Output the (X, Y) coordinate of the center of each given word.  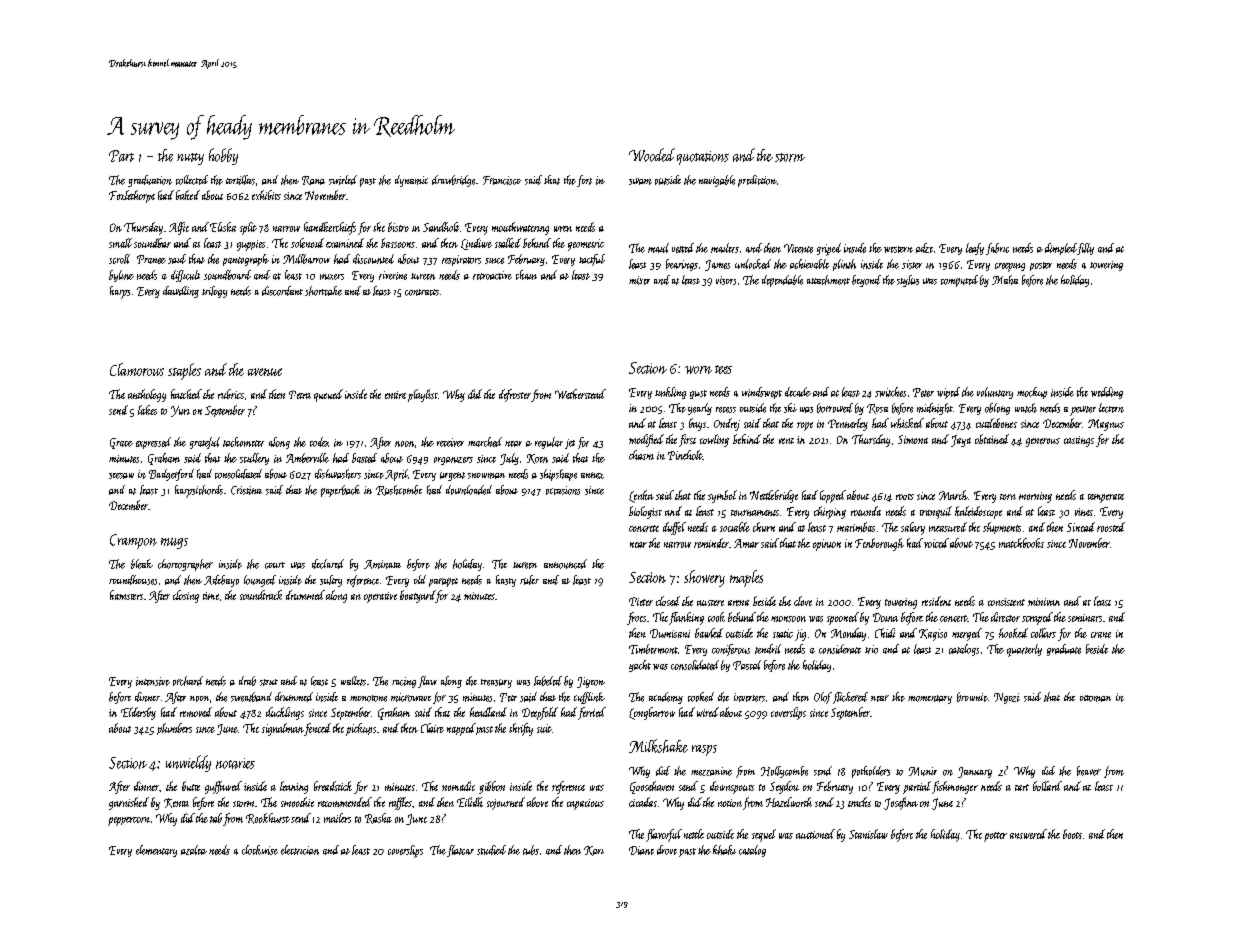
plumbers (174, 729)
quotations (703, 158)
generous (1043, 442)
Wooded (652, 155)
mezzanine (711, 771)
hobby (223, 156)
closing (186, 596)
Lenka (641, 496)
